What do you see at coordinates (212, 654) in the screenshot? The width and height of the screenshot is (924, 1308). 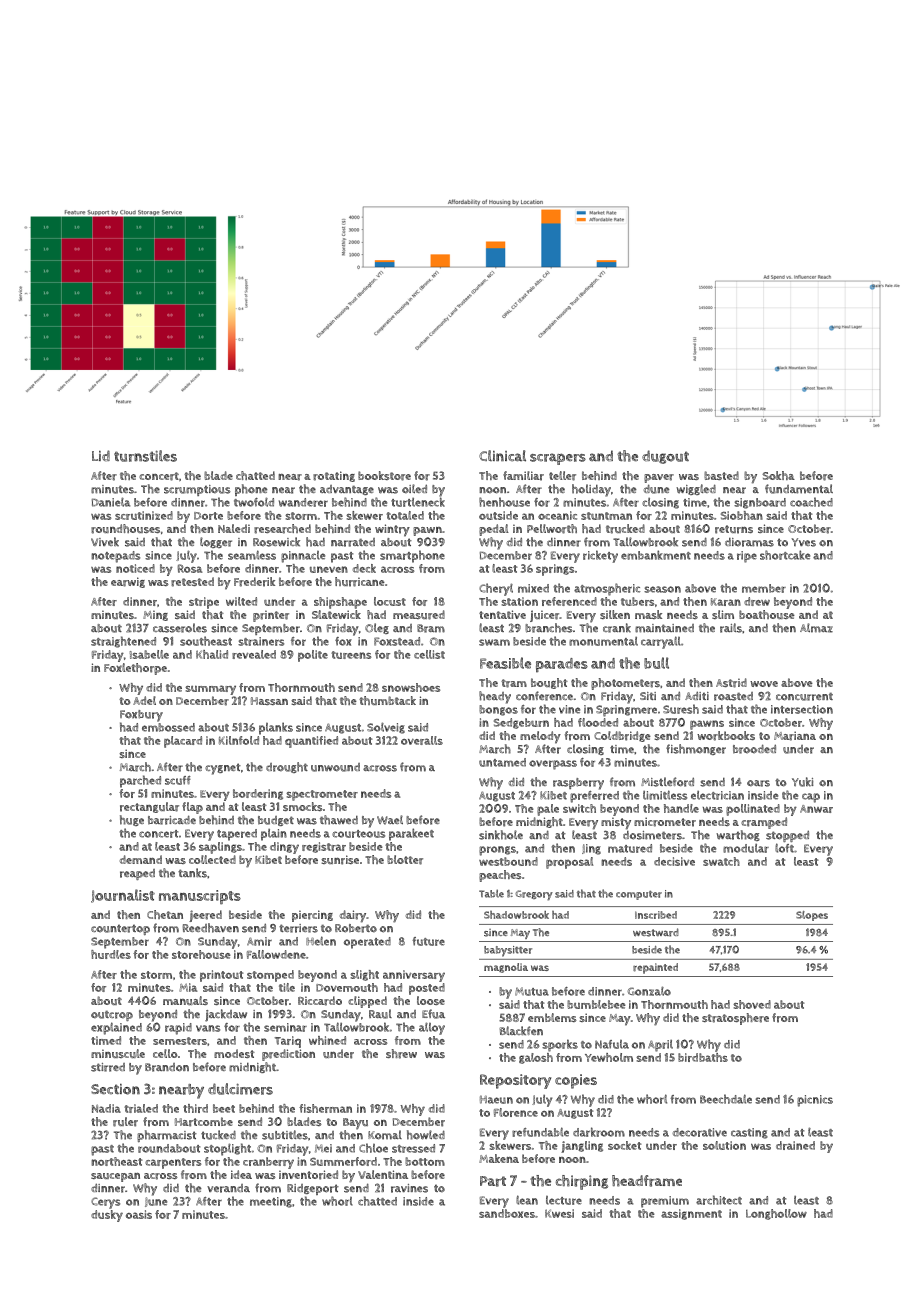 I see `Khalid` at bounding box center [212, 654].
